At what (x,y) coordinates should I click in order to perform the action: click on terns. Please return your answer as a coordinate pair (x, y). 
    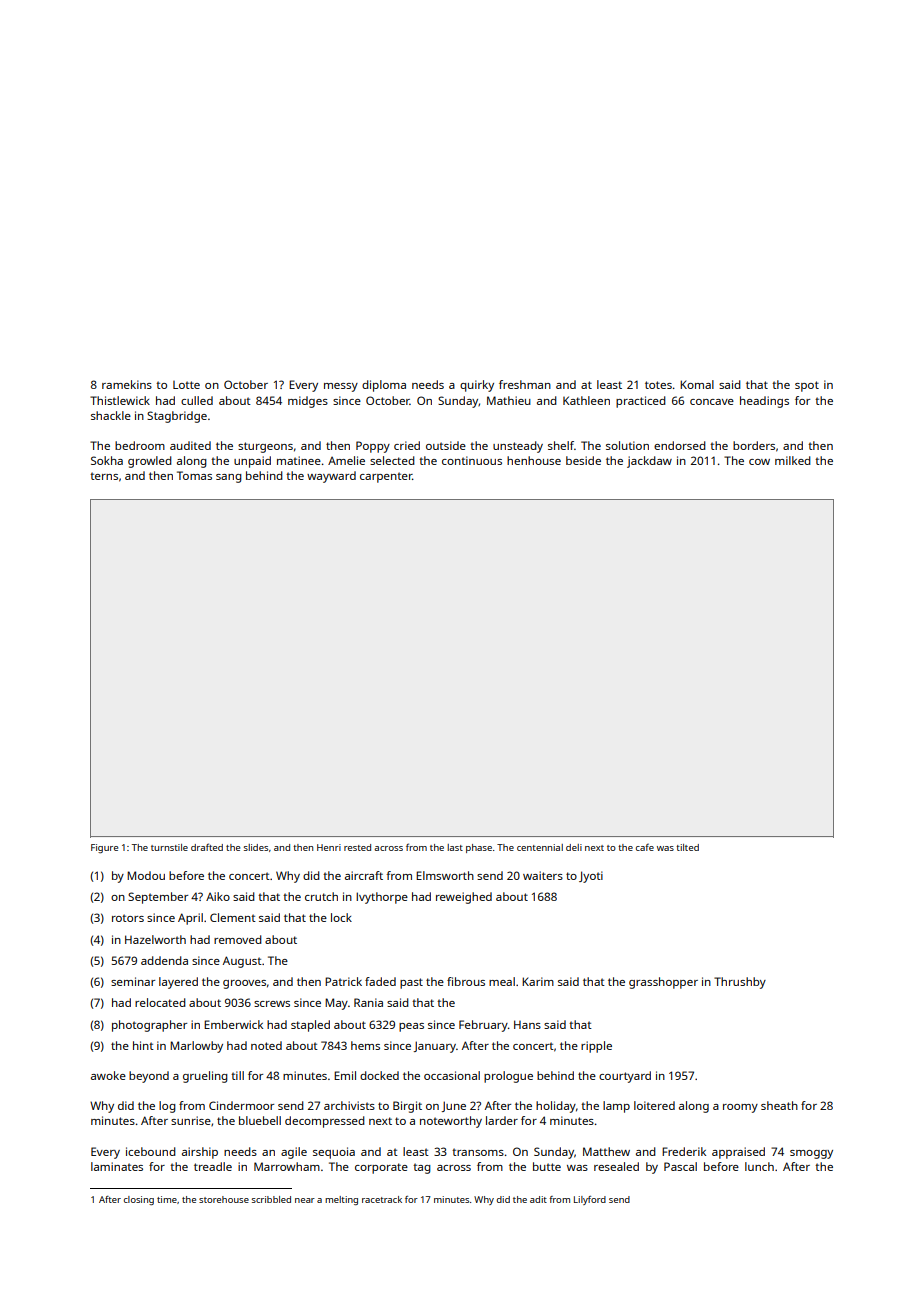
    Looking at the image, I should click on (104, 476).
